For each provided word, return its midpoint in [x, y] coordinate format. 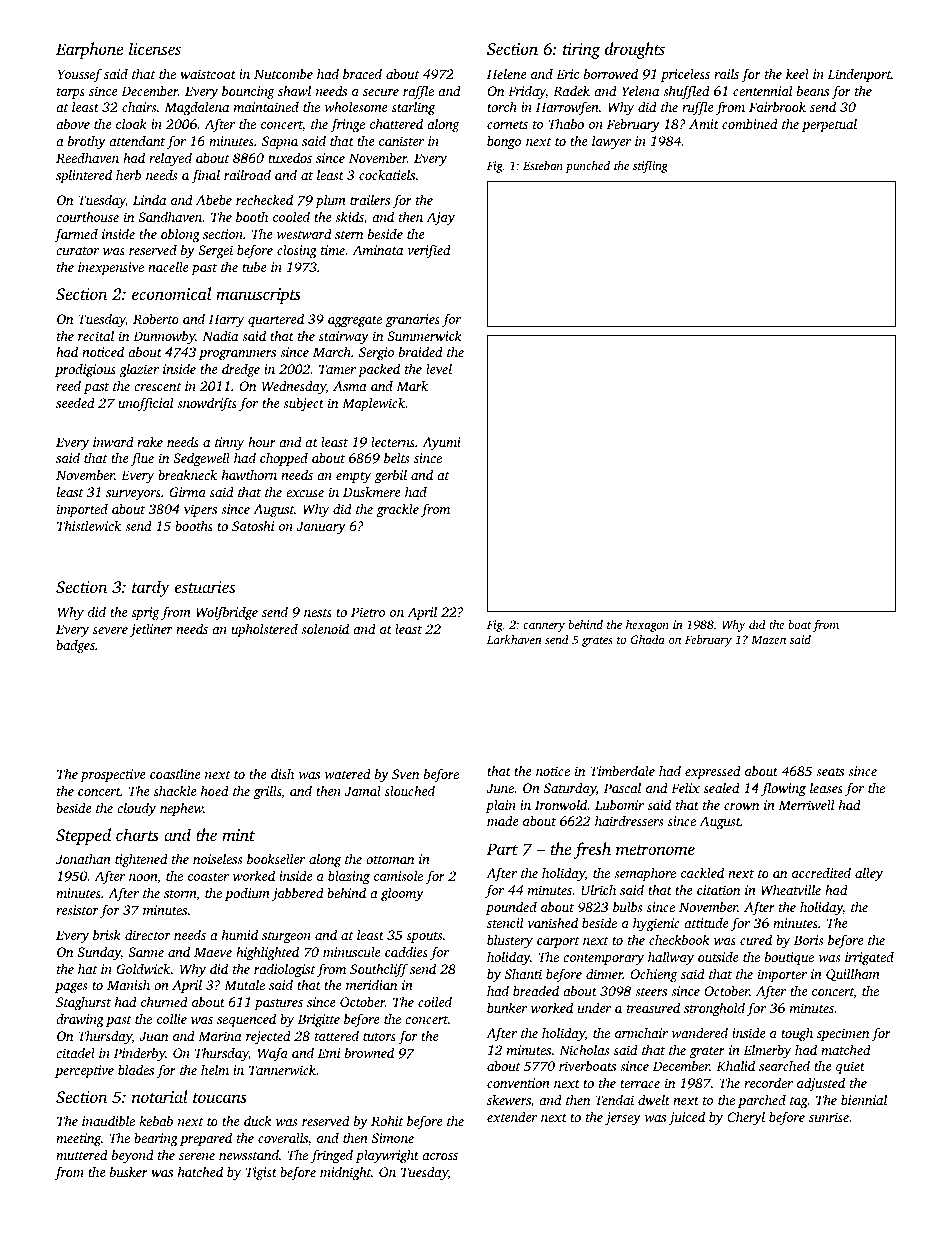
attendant [137, 141]
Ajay [440, 218]
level [439, 368]
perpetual [829, 125]
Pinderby [139, 1054]
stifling [650, 167]
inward [113, 441]
